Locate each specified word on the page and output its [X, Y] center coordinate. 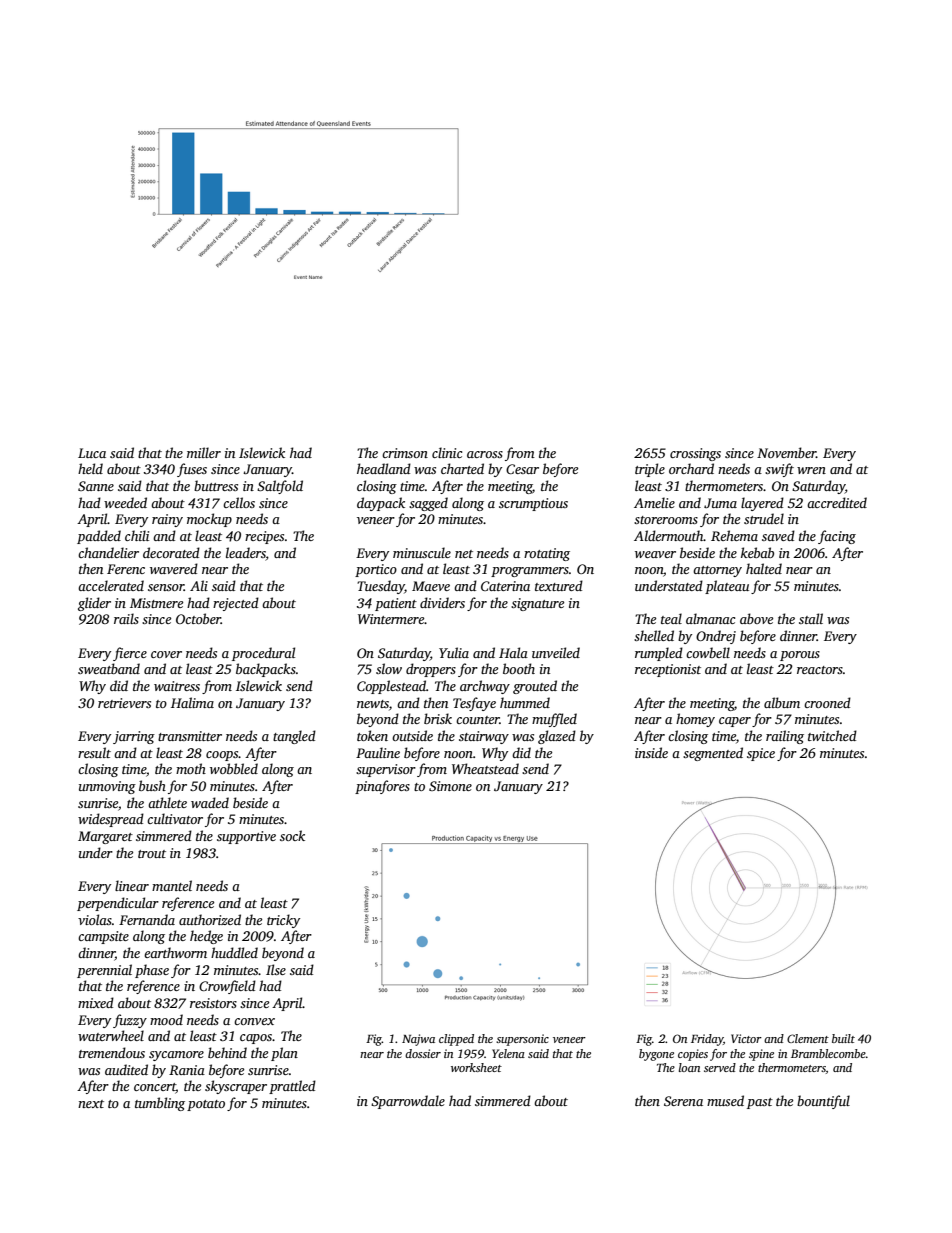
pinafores [382, 787]
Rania [187, 1070]
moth [191, 768]
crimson [405, 453]
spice [761, 754]
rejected [236, 604]
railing [785, 737]
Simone [450, 786]
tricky [283, 921]
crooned [827, 702]
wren [811, 470]
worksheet [476, 1067]
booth [519, 668]
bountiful [823, 1102]
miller [204, 452]
